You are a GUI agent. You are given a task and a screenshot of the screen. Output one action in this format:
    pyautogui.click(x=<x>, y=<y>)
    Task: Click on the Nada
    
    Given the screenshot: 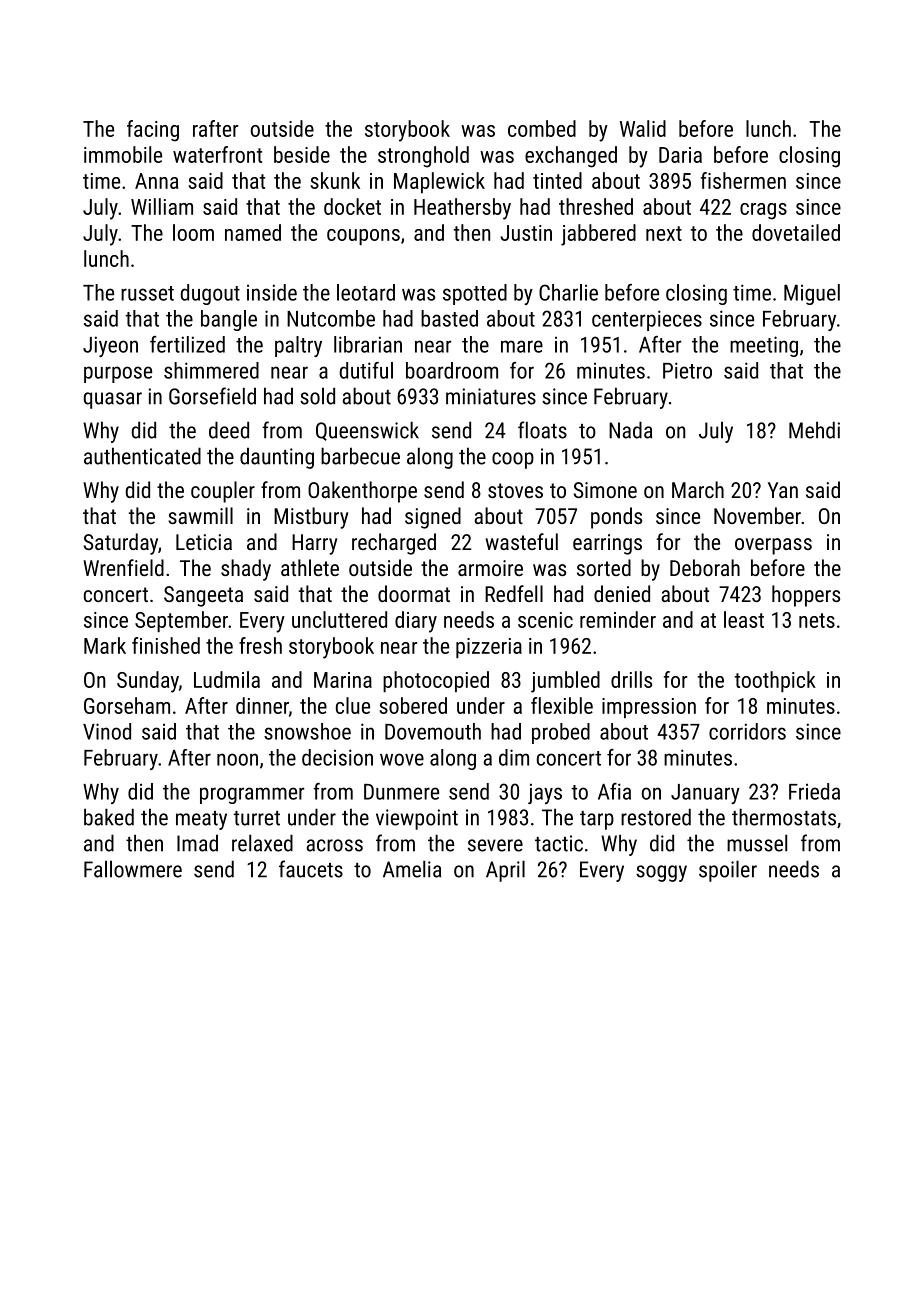 What is the action you would take?
    pyautogui.click(x=630, y=430)
